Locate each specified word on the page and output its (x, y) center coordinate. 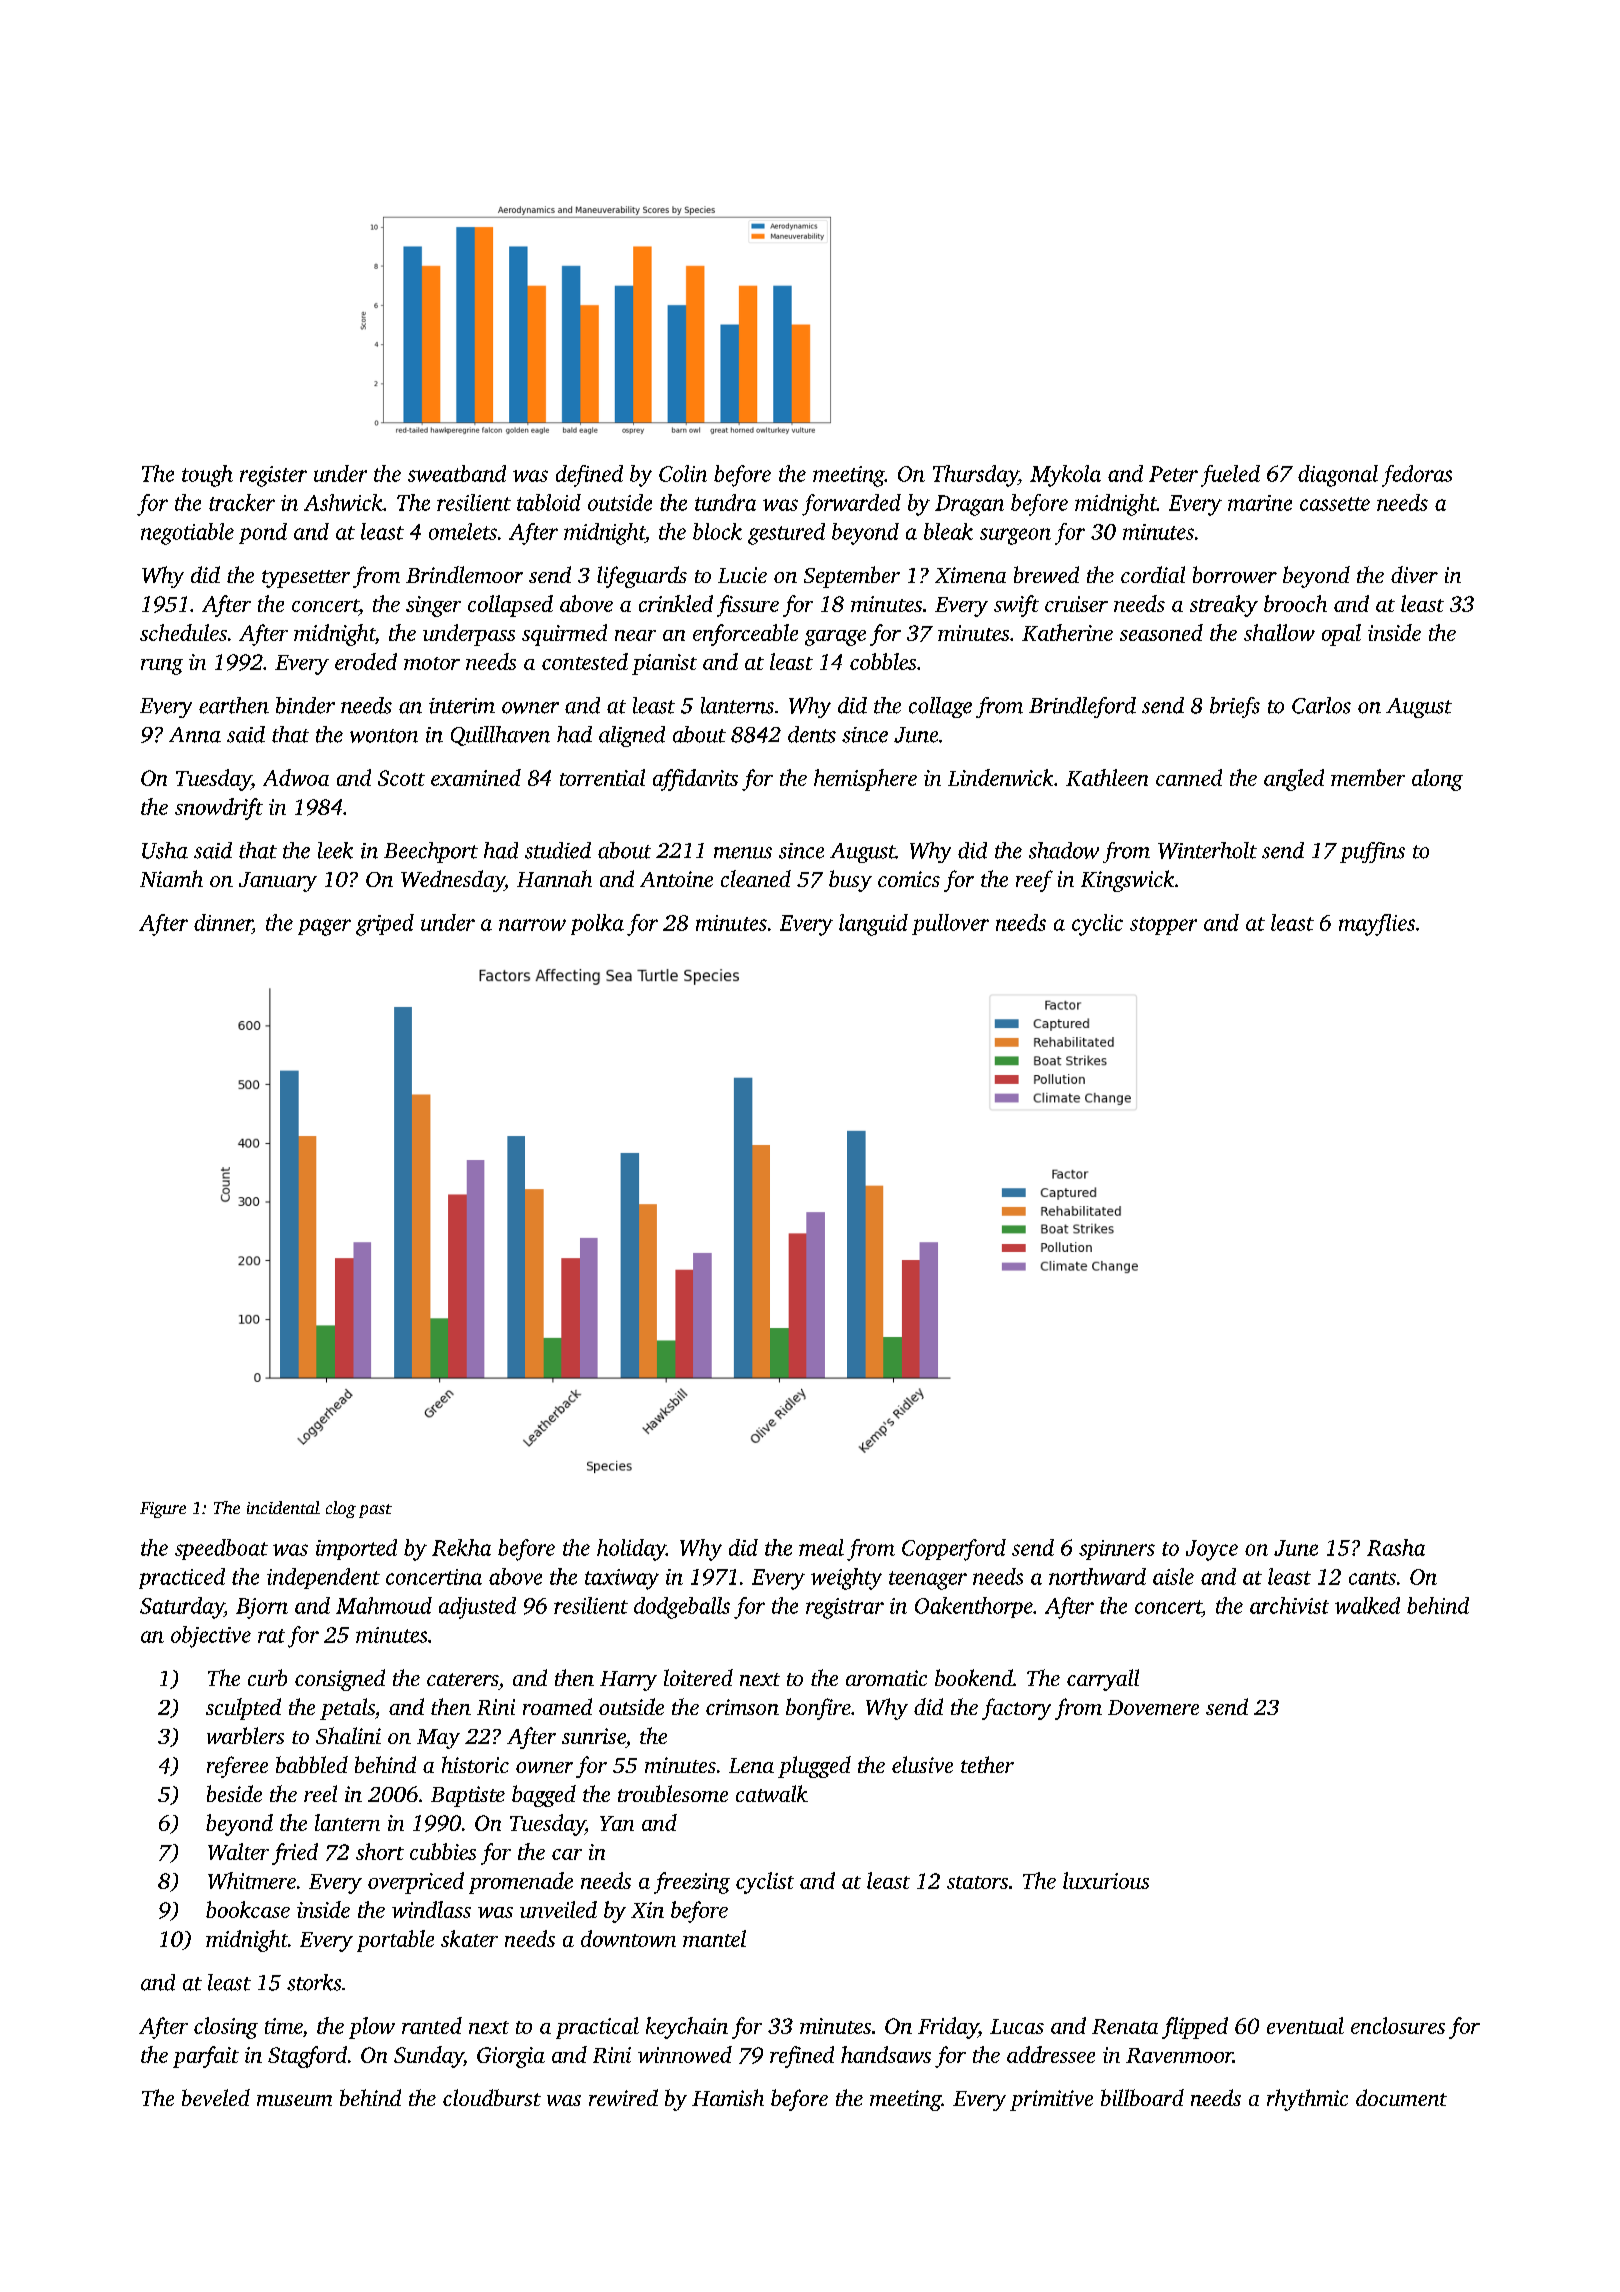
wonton (384, 736)
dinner (223, 922)
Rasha (1396, 1547)
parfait (206, 2057)
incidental (283, 1507)
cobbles (883, 661)
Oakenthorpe (974, 1607)
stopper (1163, 926)
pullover (950, 924)
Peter (1173, 474)
